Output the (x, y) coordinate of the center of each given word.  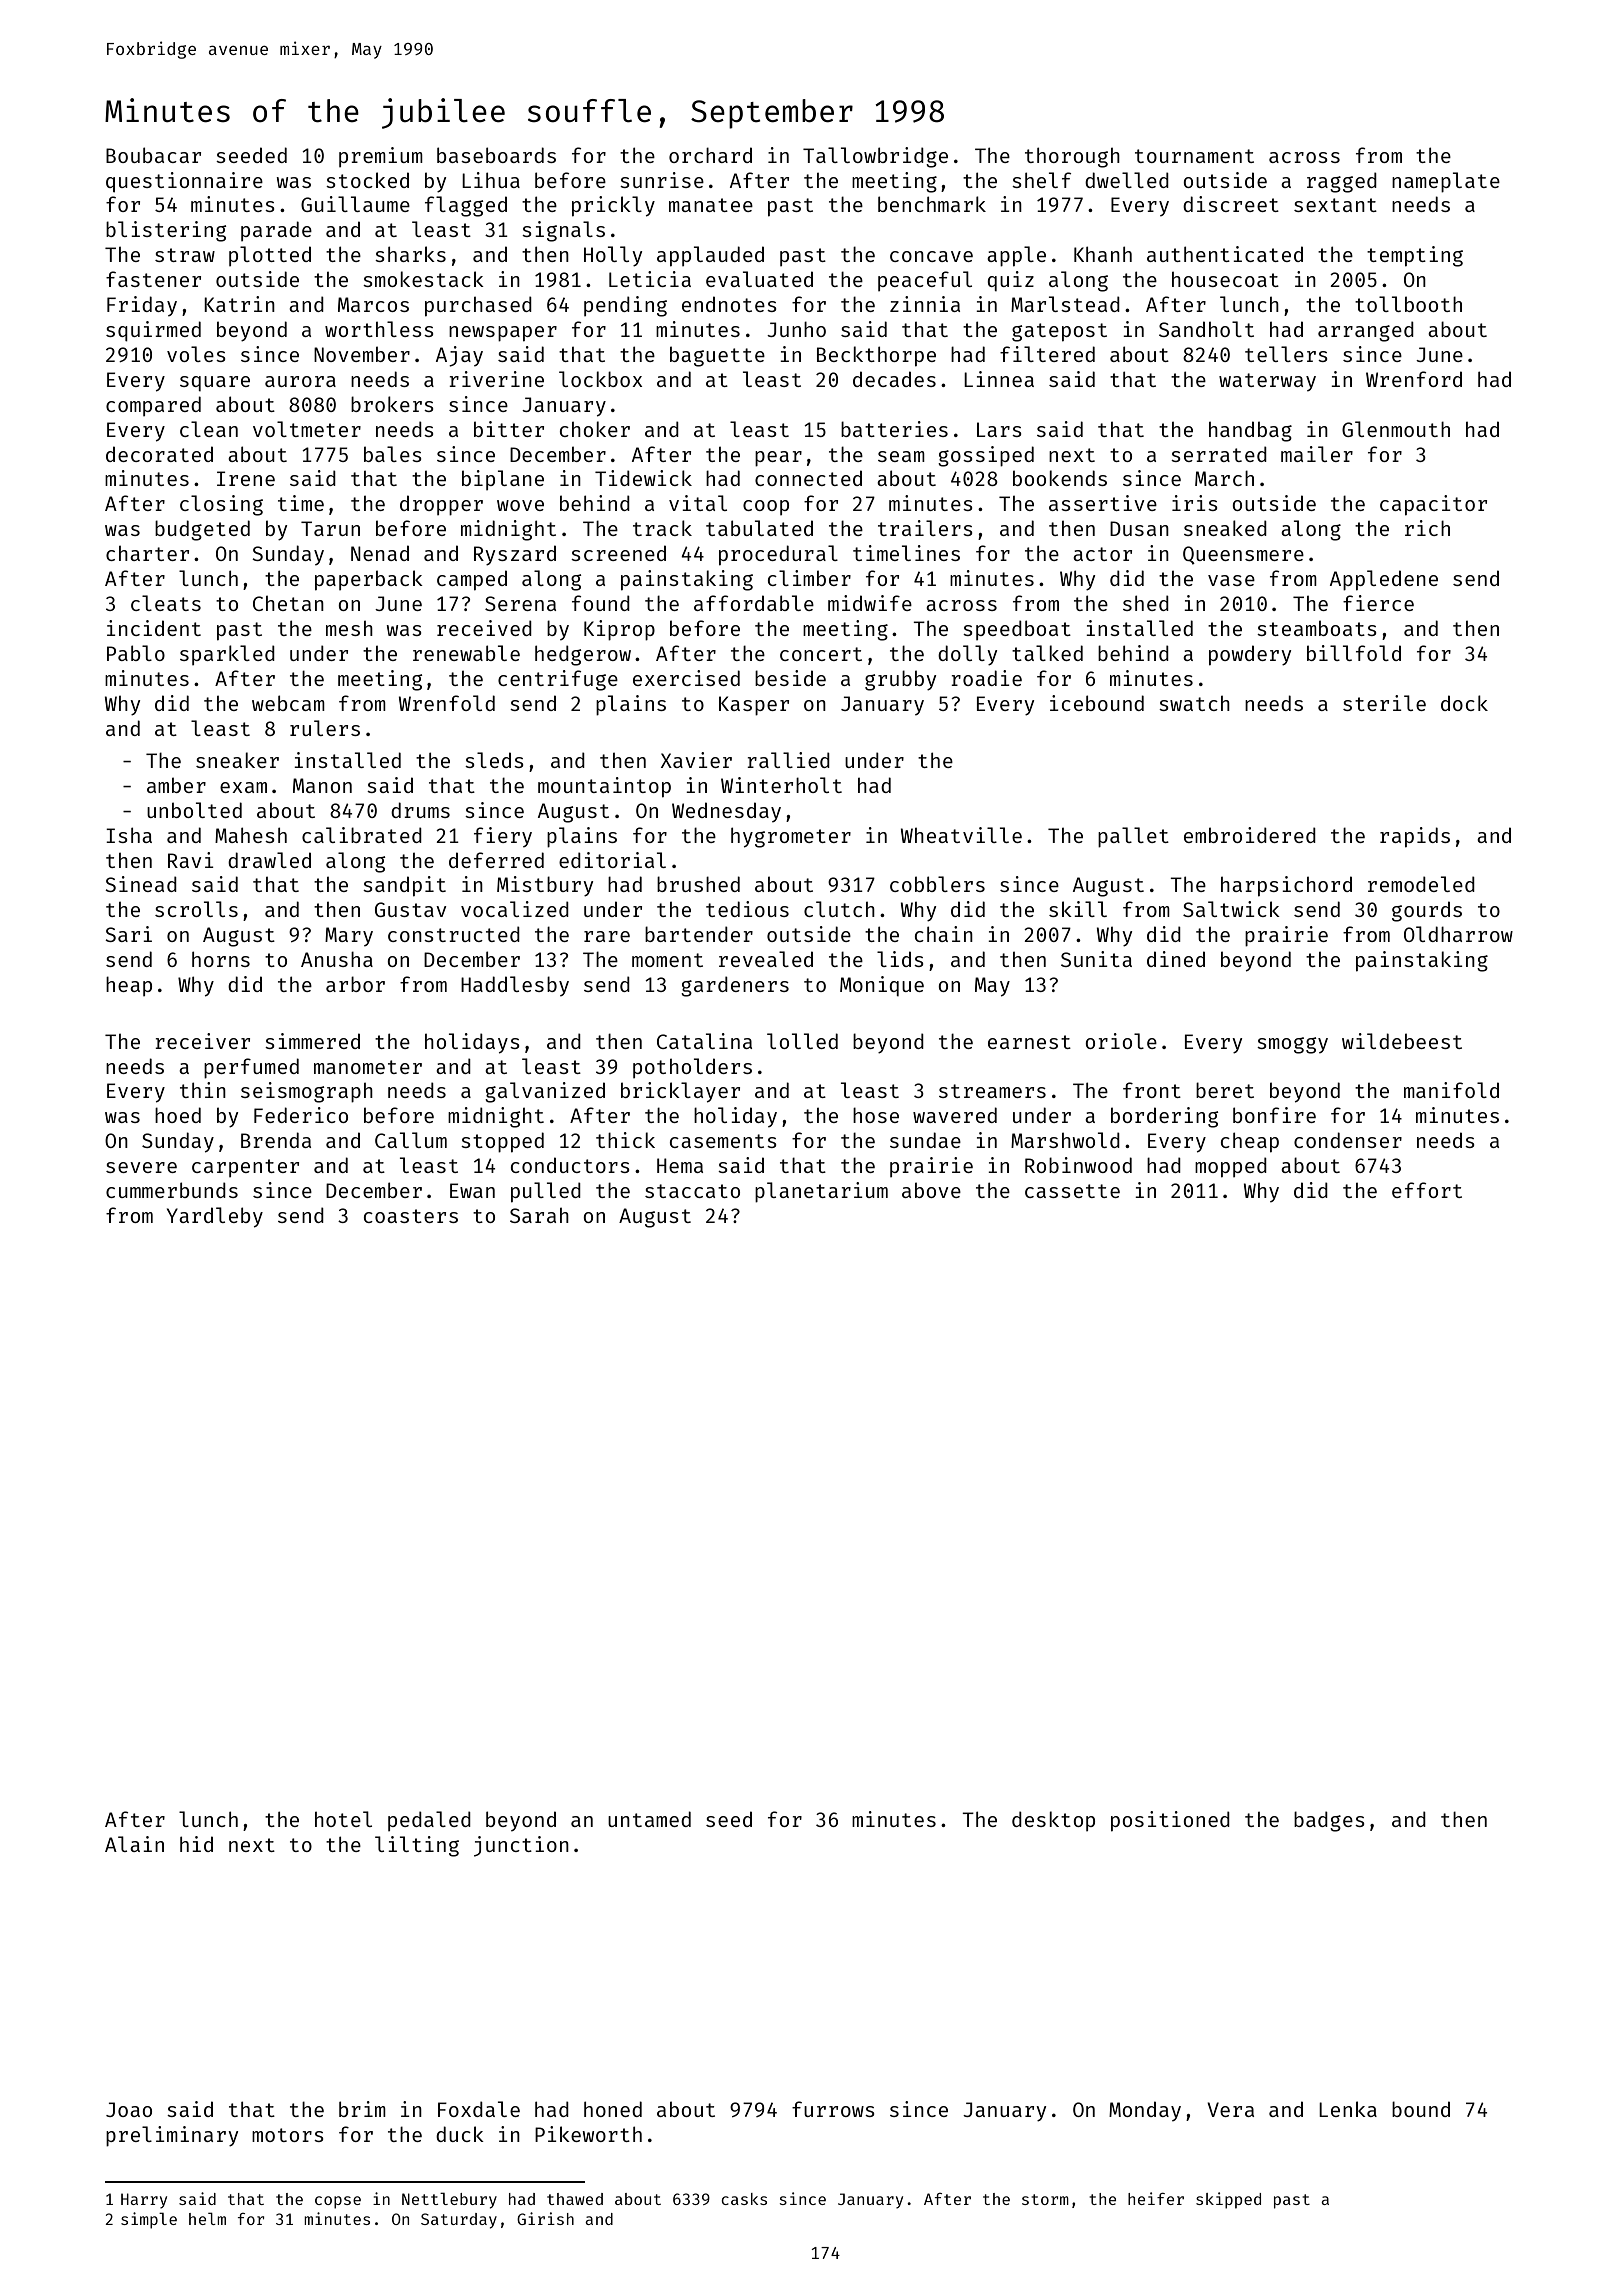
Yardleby (215, 1217)
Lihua (491, 180)
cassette (1072, 1191)
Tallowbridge (875, 157)
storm (1045, 2199)
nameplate (1446, 182)
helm (207, 2218)
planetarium (821, 1192)
